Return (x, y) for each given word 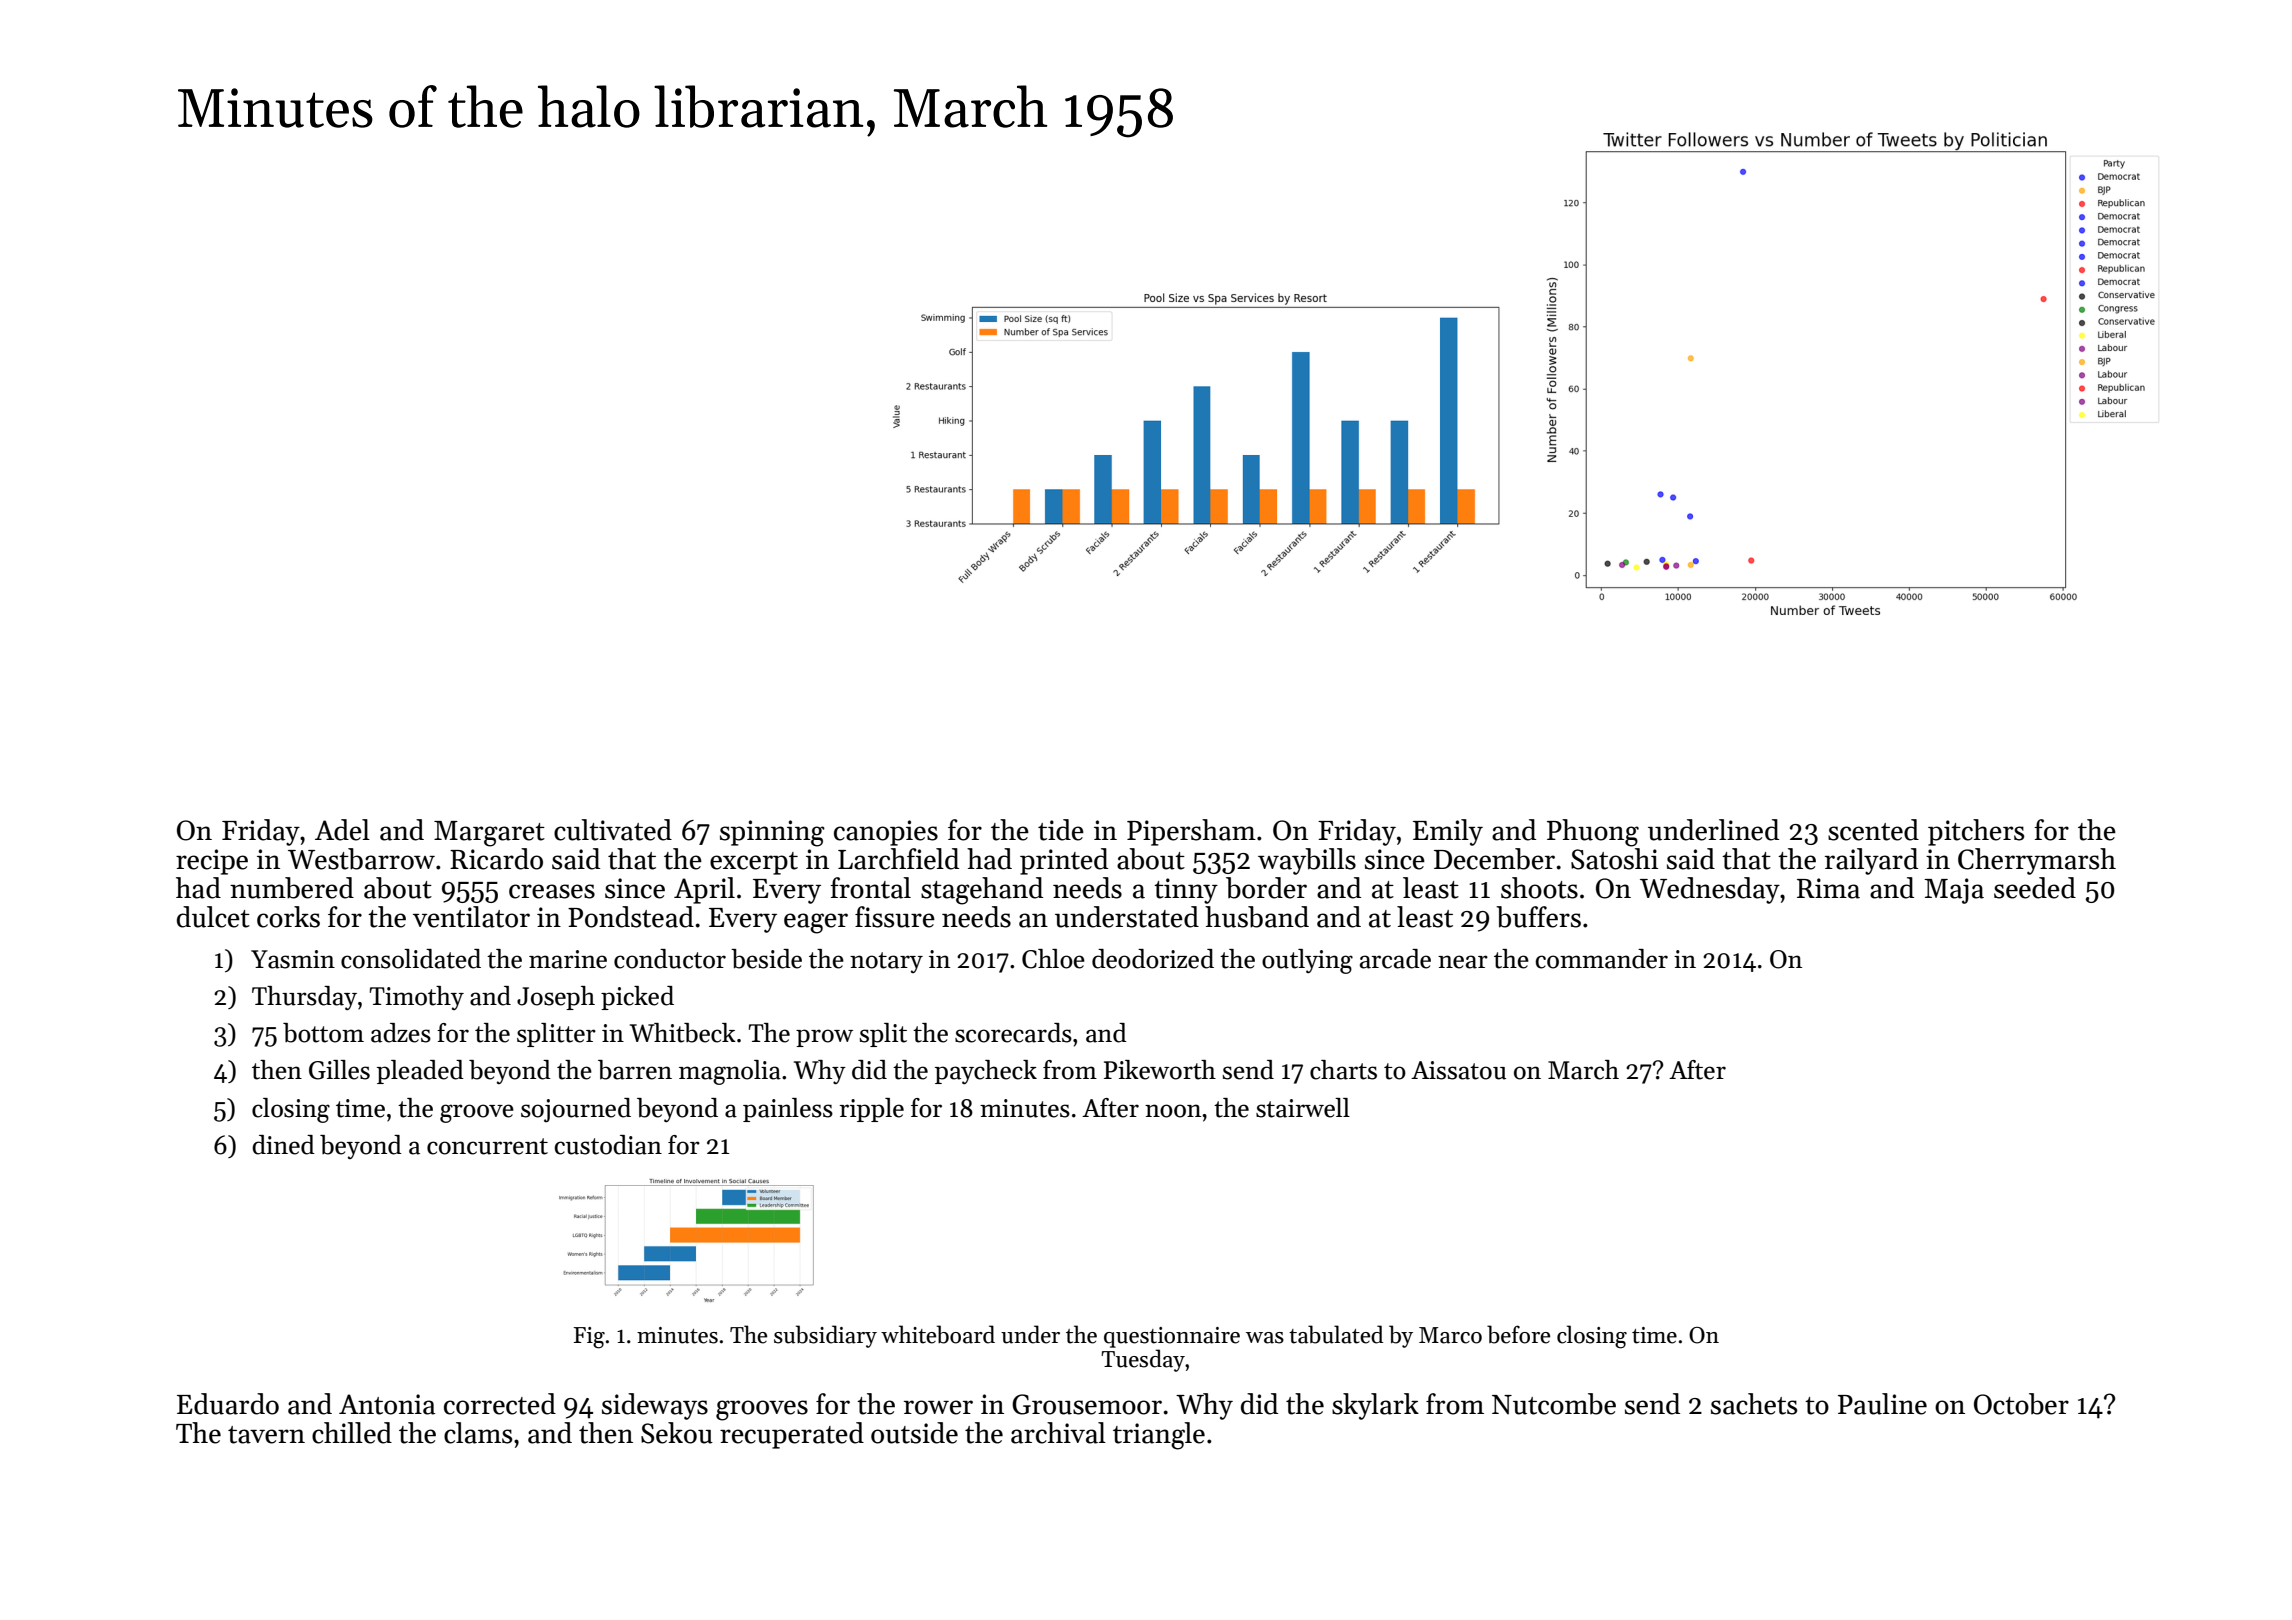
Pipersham (1191, 832)
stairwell (1303, 1108)
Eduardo (228, 1404)
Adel (342, 830)
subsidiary (825, 1336)
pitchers (1976, 832)
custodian (608, 1145)
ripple (872, 1110)
